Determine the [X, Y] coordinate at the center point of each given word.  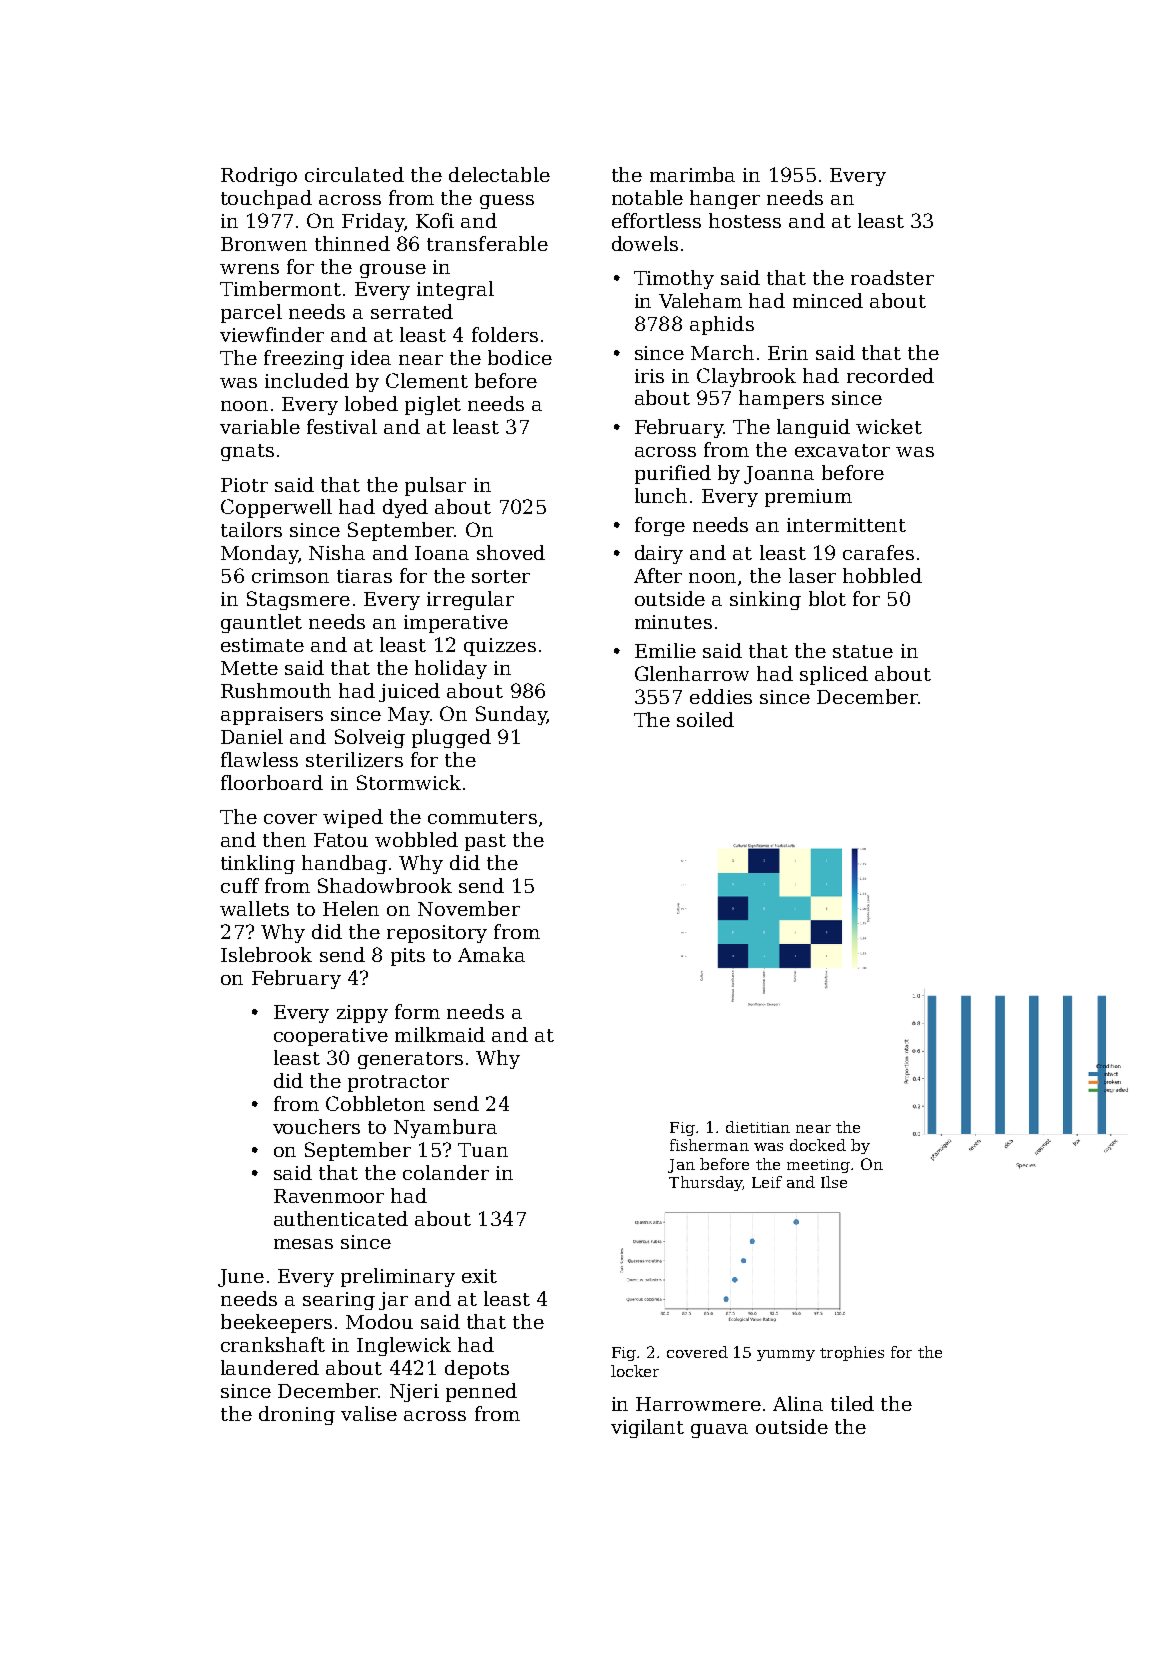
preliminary [398, 1277]
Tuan [483, 1150]
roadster [892, 277]
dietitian [758, 1127]
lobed [371, 403]
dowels [645, 243]
